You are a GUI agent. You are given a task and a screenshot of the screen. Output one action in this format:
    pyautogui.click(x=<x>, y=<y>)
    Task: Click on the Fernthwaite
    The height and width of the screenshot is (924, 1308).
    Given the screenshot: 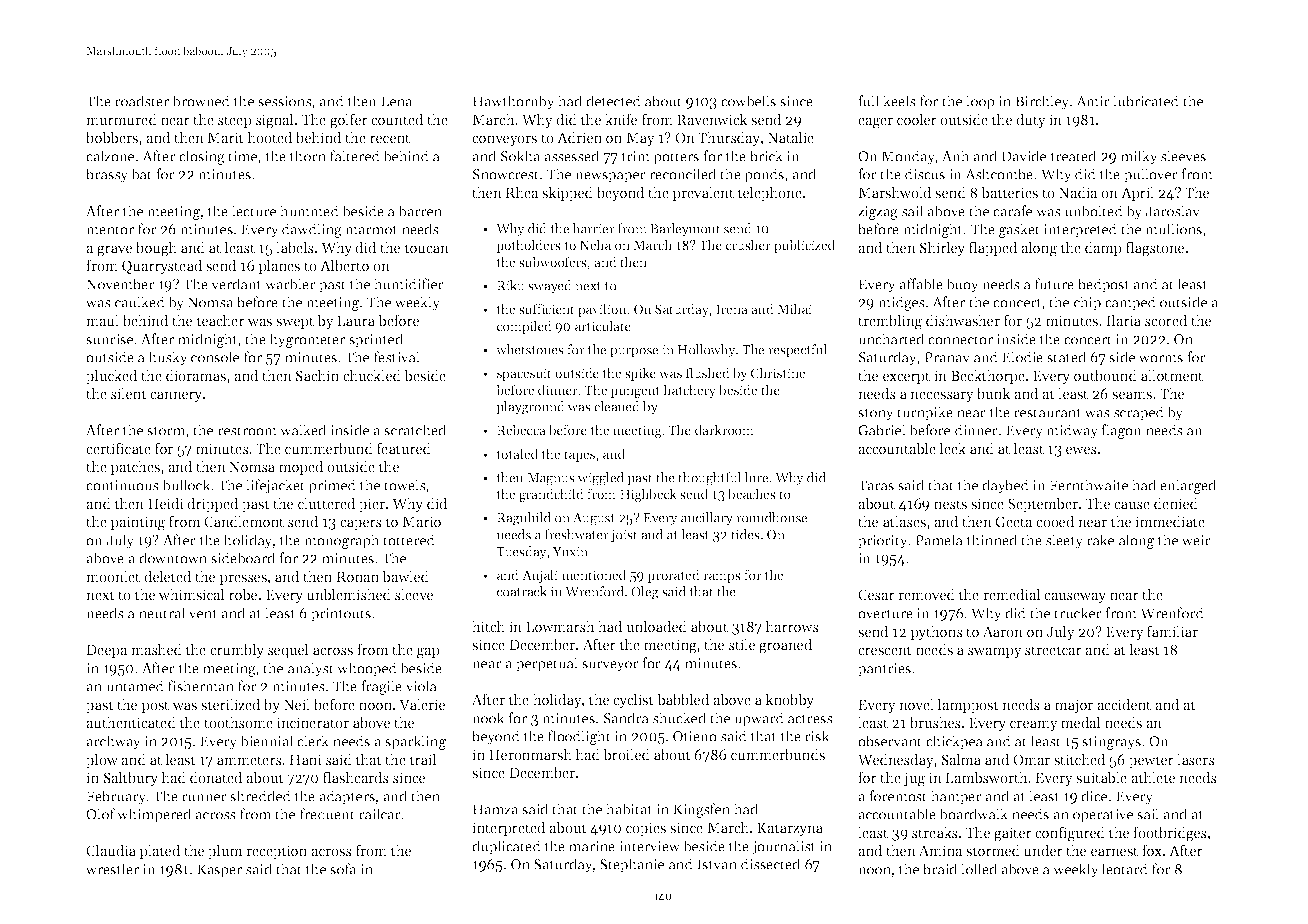 What is the action you would take?
    pyautogui.click(x=1088, y=485)
